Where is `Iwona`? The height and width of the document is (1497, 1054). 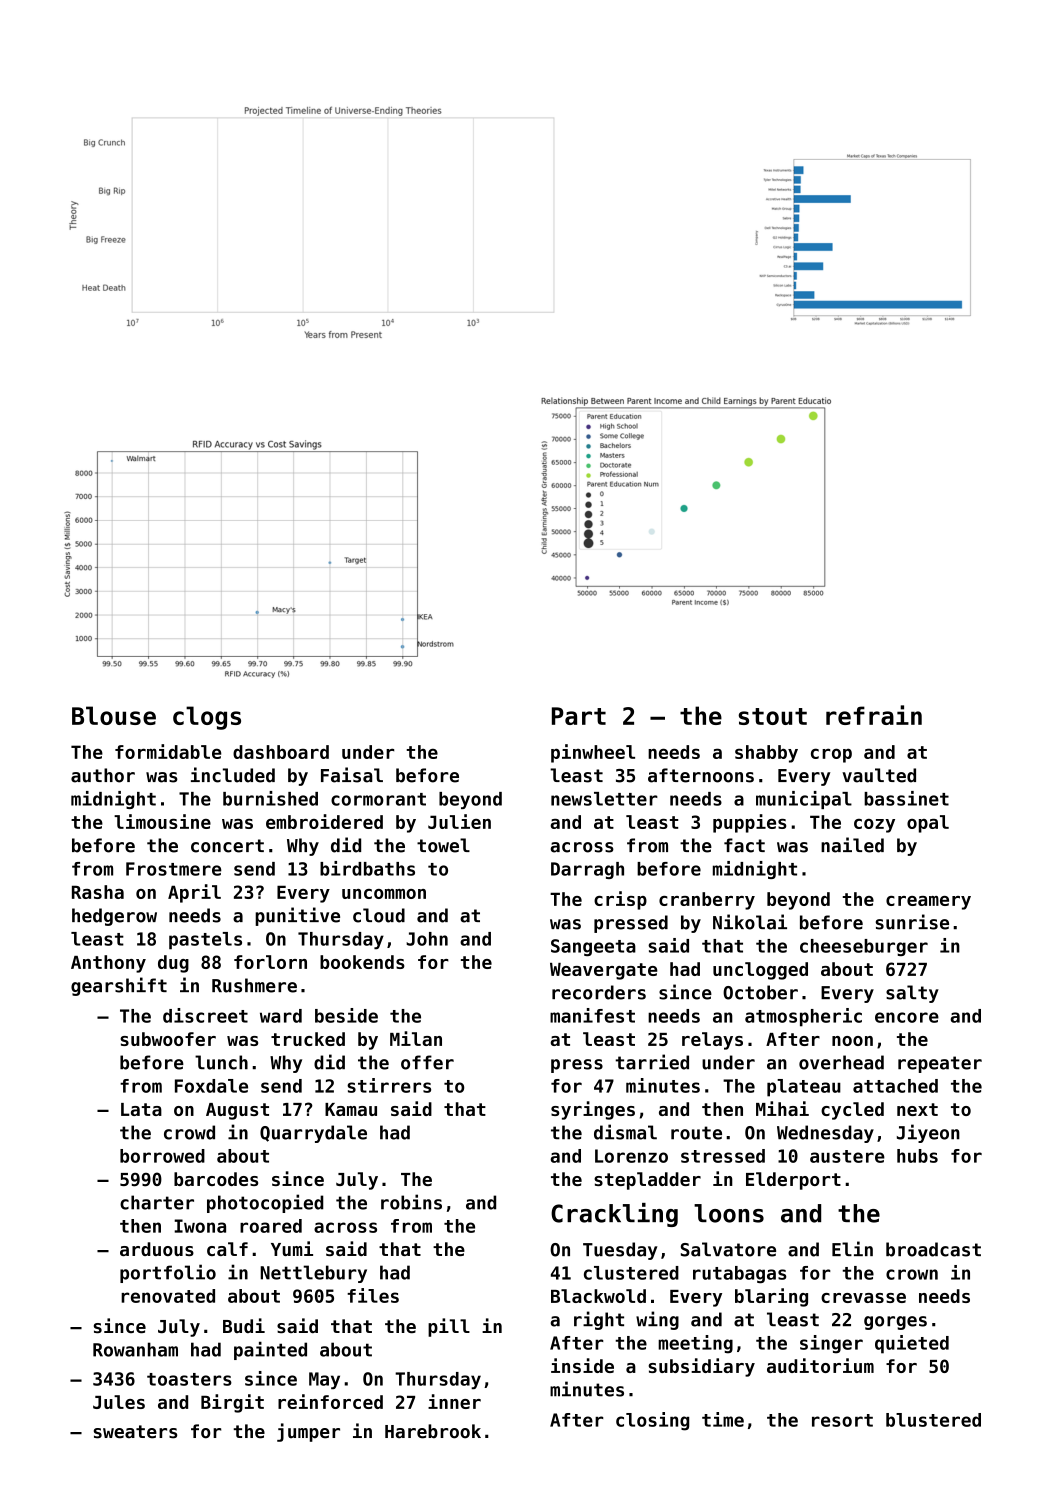 Iwona is located at coordinates (200, 1226).
